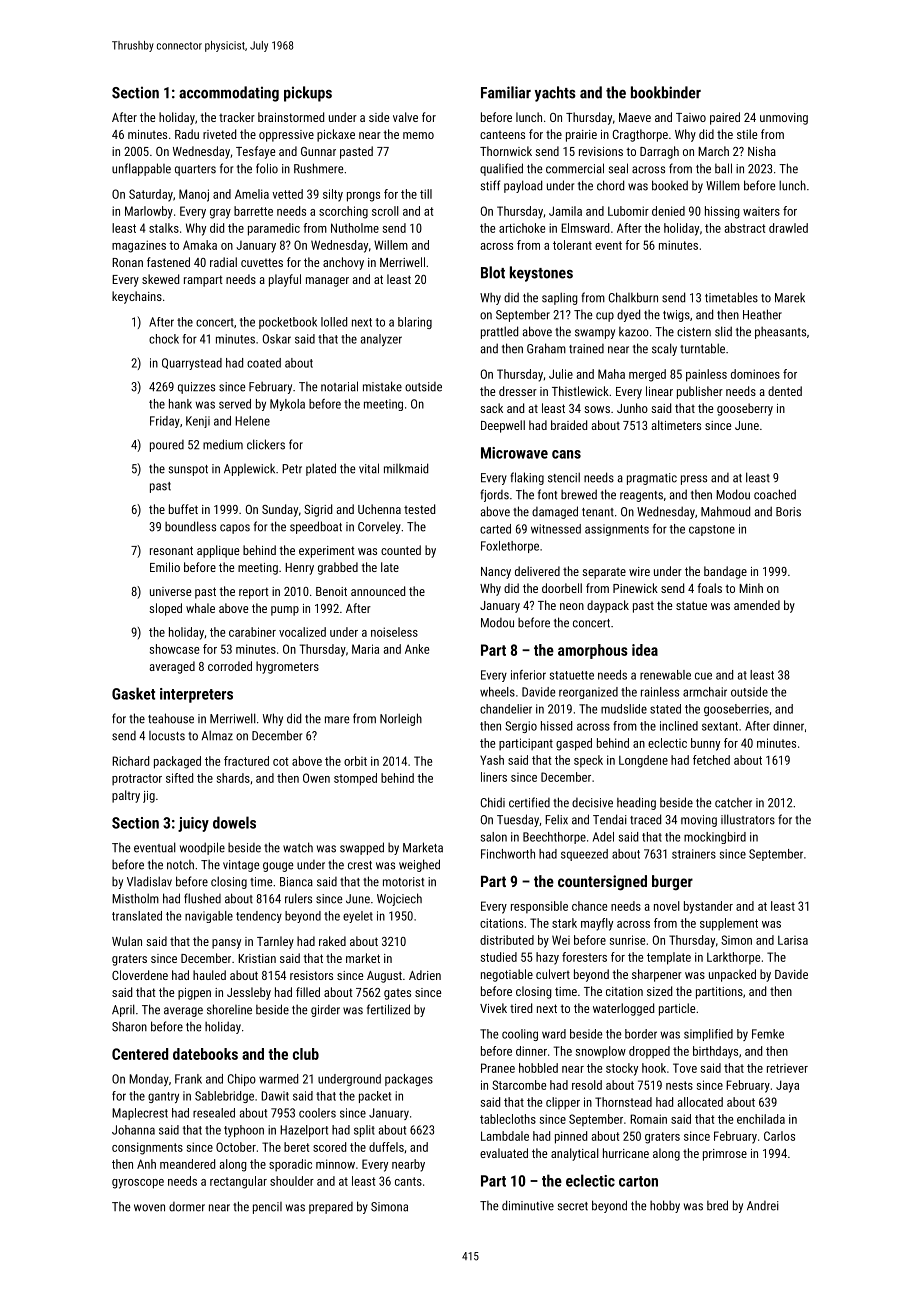 Image resolution: width=924 pixels, height=1308 pixels. What do you see at coordinates (638, 1181) in the document?
I see `carton` at bounding box center [638, 1181].
